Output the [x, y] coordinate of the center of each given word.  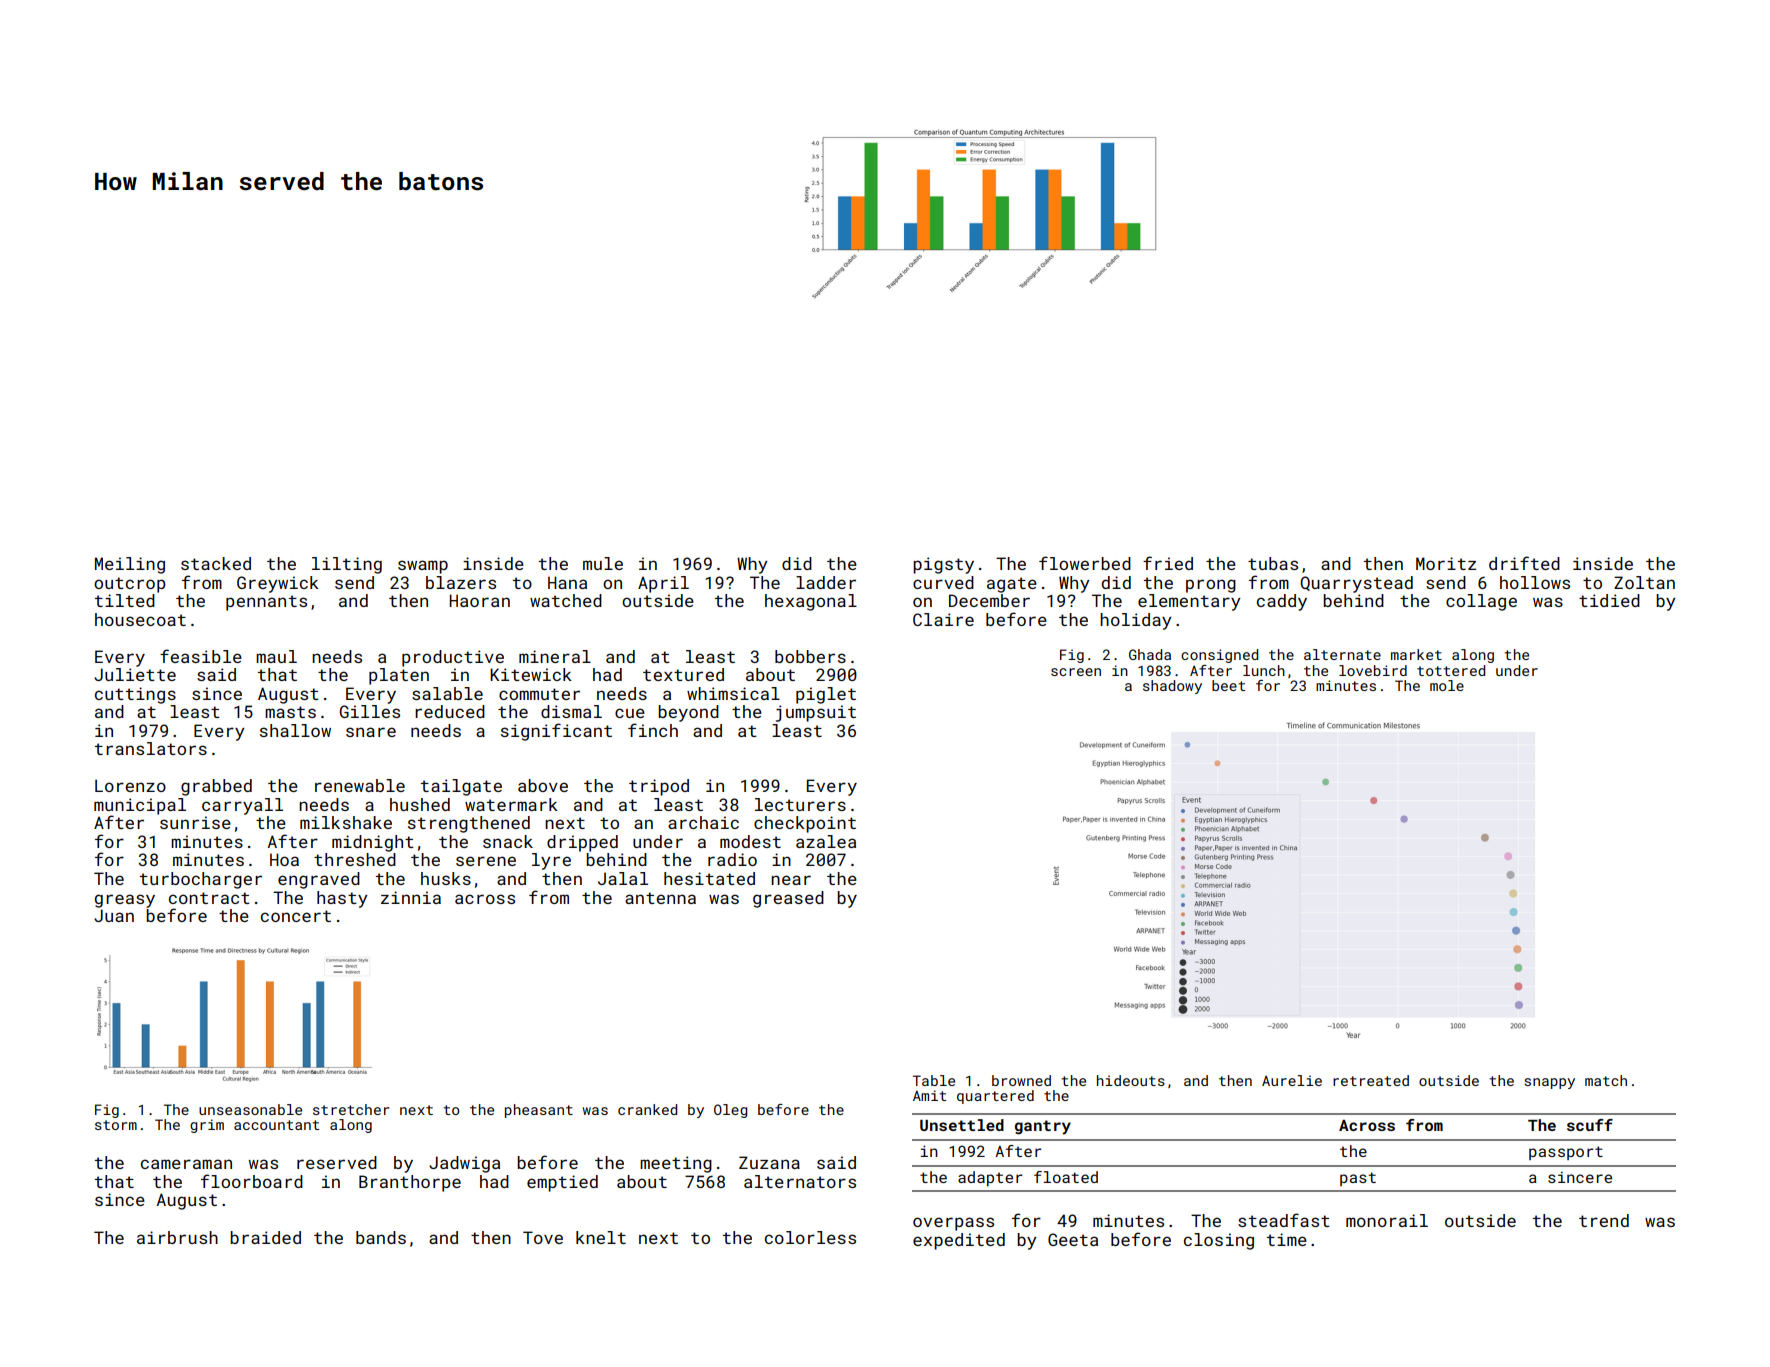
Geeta [1073, 1239]
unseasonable [250, 1109]
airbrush [177, 1237]
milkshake [346, 822]
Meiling [130, 565]
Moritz [1446, 563]
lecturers [800, 804]
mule [603, 563]
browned [1021, 1080]
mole [1447, 685]
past [1358, 1179]
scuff [1590, 1125]
